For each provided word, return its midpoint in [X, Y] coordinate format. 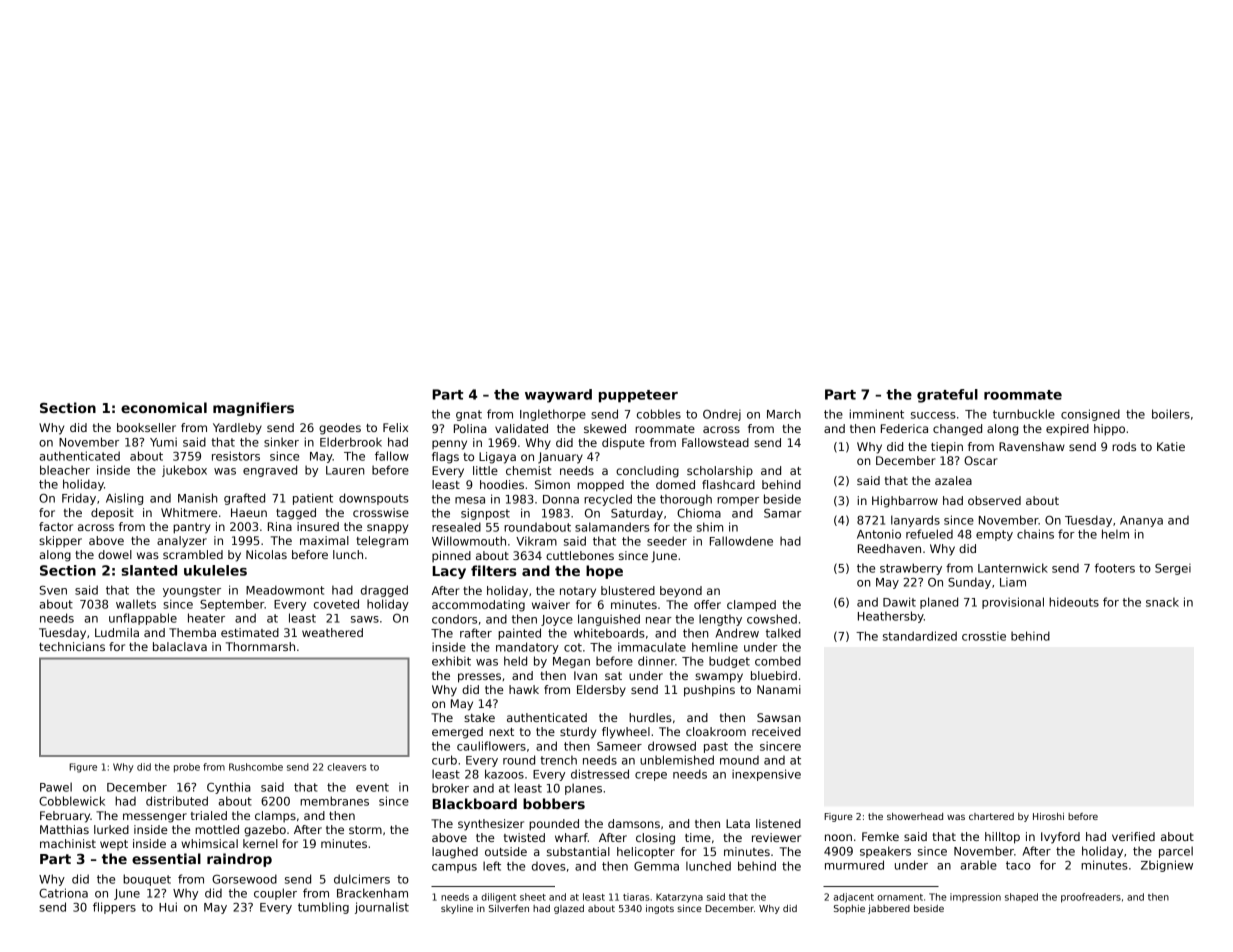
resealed [456, 527]
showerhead [915, 816]
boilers [1171, 414]
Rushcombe [256, 767]
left [492, 866]
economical [164, 407]
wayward [558, 396]
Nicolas [266, 554]
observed [994, 500]
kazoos [504, 774]
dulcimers [362, 879]
